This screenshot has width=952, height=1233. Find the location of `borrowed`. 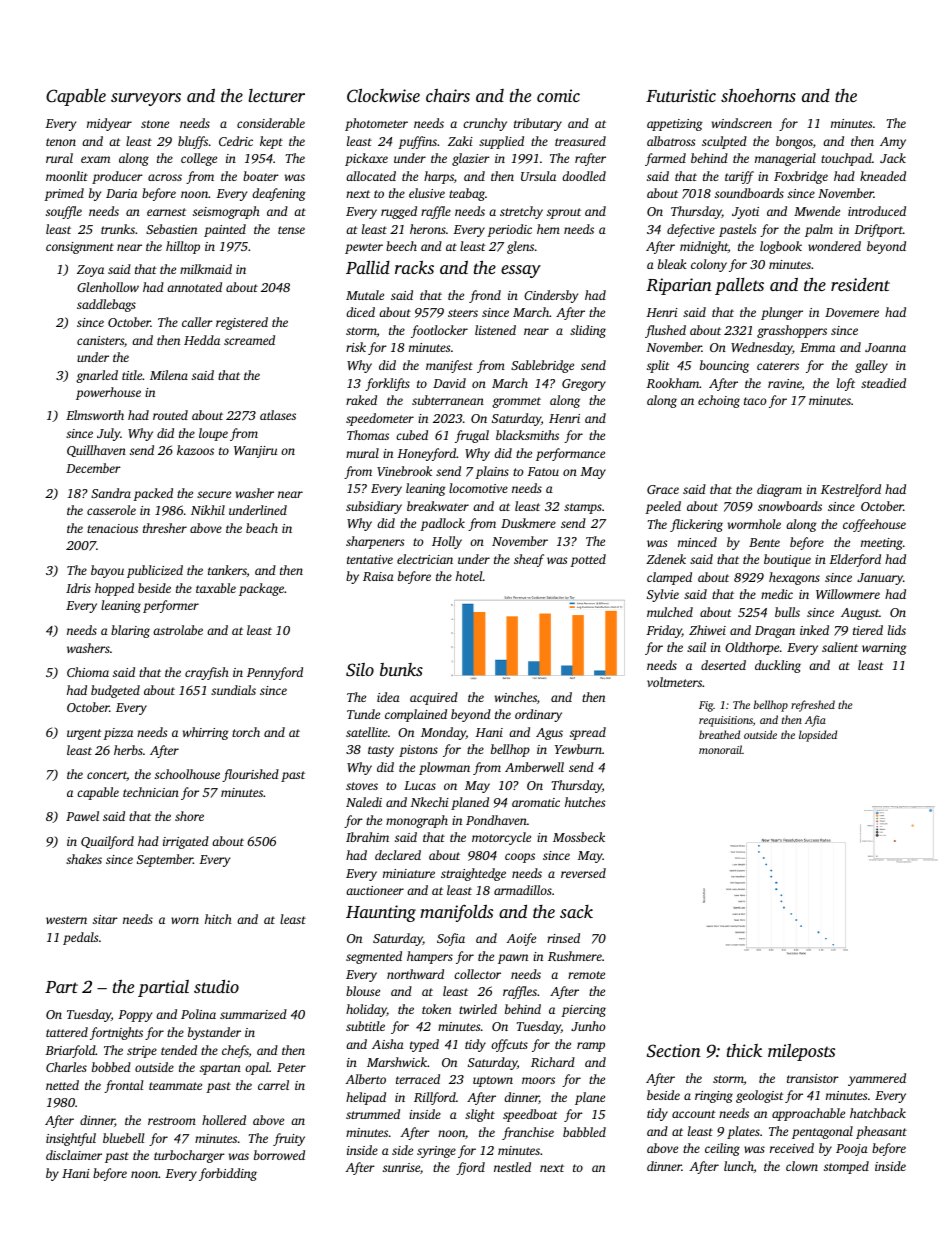

borrowed is located at coordinates (279, 1155).
